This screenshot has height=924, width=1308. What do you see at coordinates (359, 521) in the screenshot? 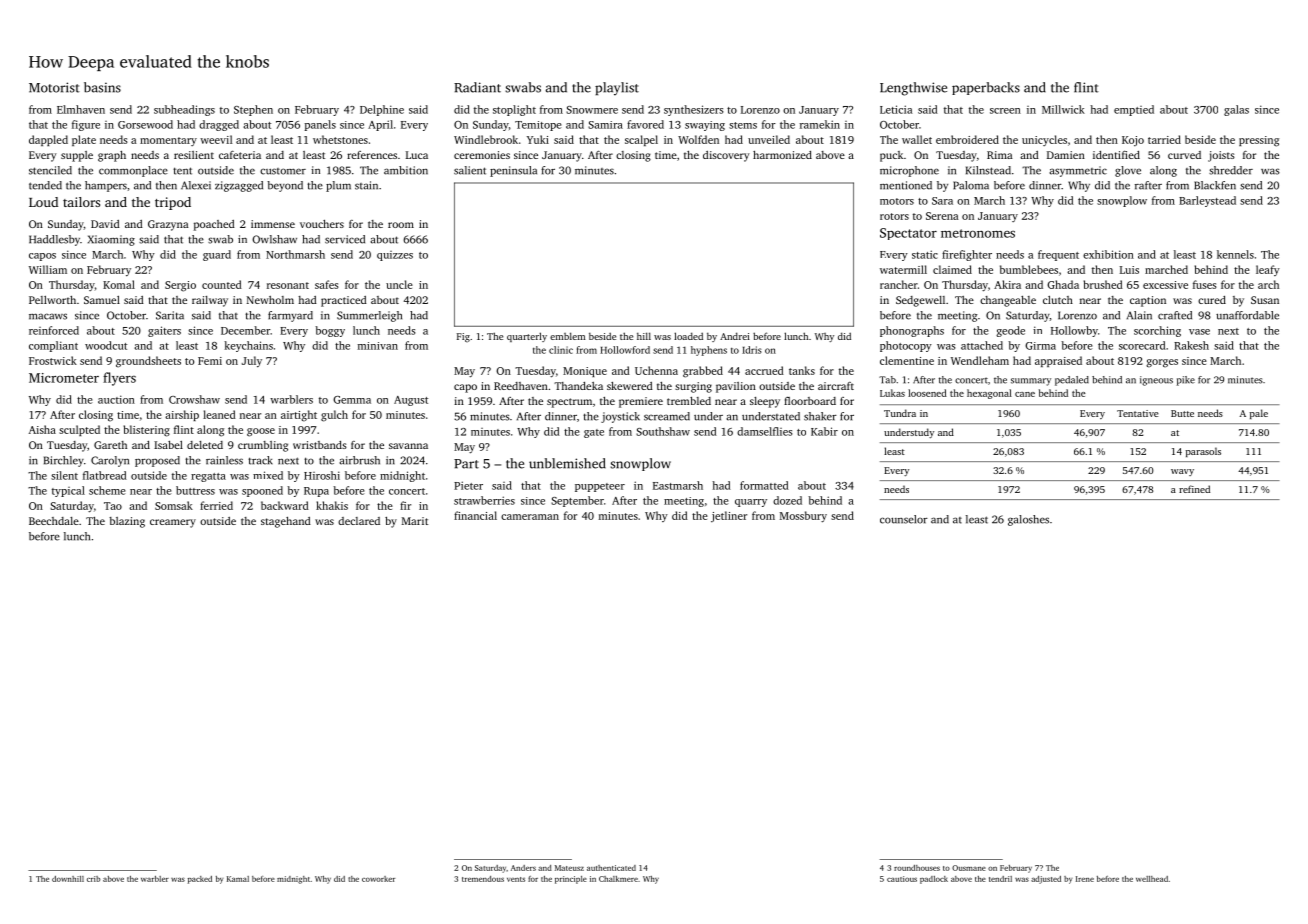
I see `declared` at bounding box center [359, 521].
